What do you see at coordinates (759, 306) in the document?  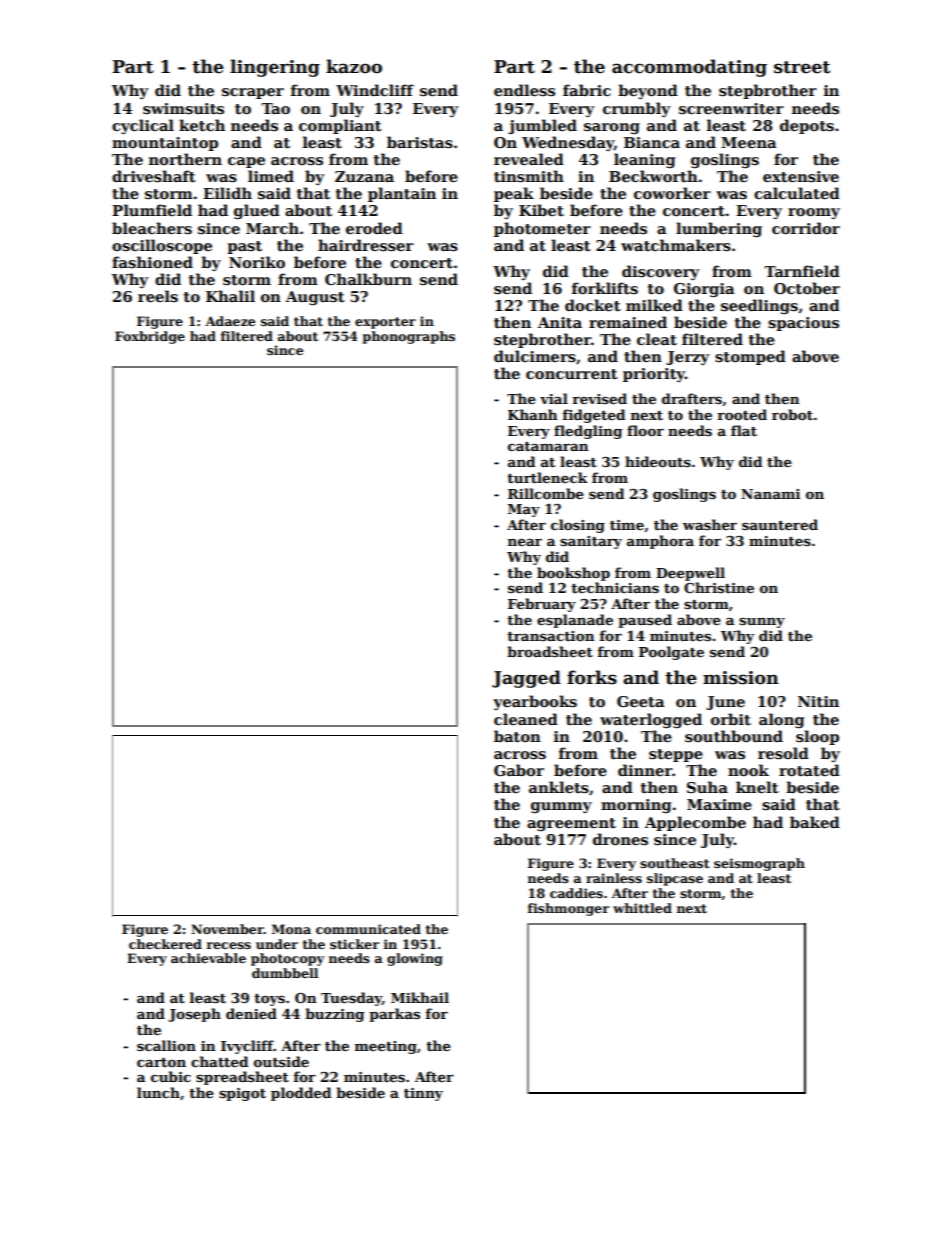 I see `seedlings` at bounding box center [759, 306].
